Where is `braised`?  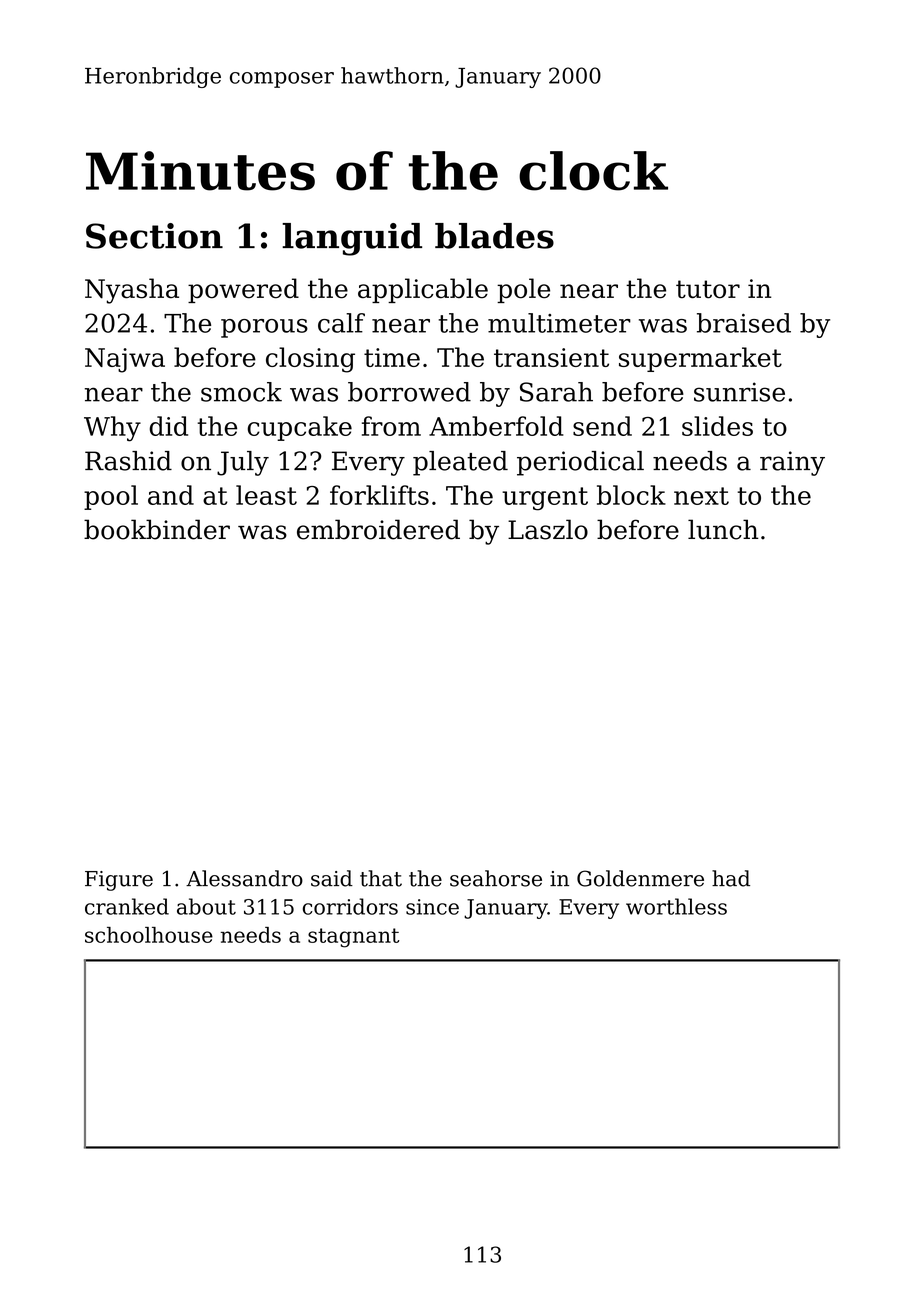 braised is located at coordinates (744, 323).
